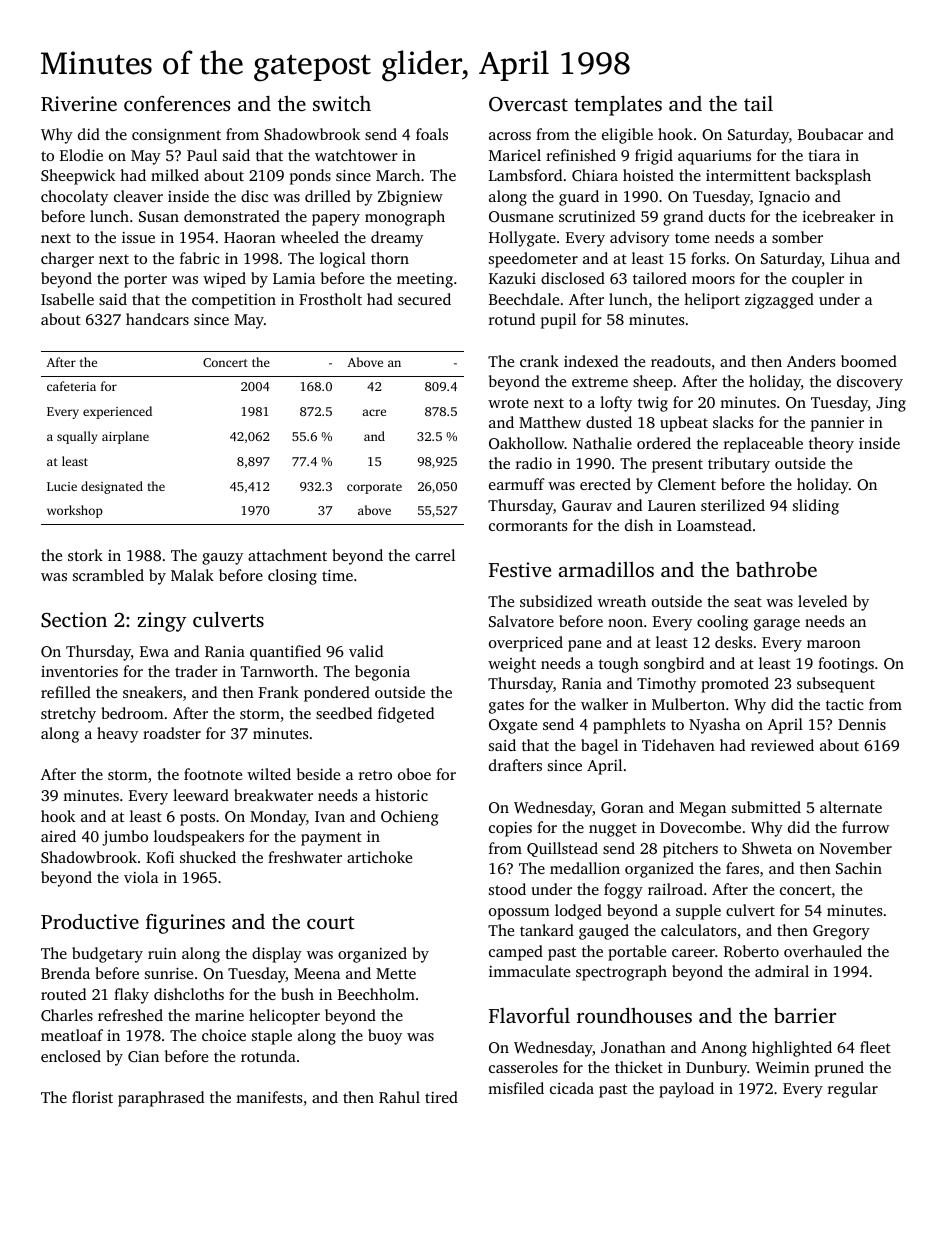  I want to click on manifests, so click(269, 1097).
